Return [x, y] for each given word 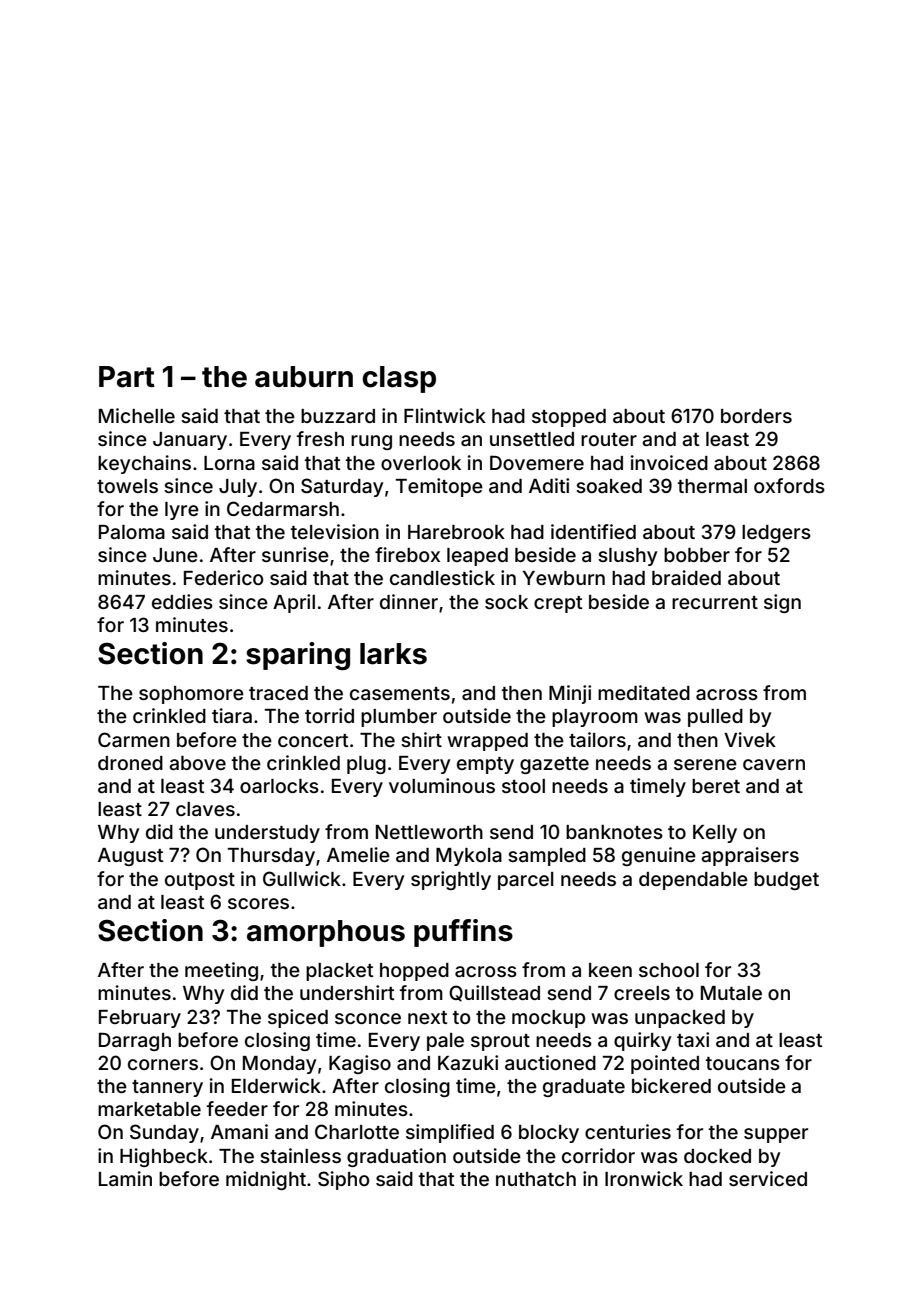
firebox [407, 554]
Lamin [125, 1178]
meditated [644, 692]
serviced [768, 1178]
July [238, 488]
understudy [267, 834]
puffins [463, 933]
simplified [450, 1133]
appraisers [750, 856]
